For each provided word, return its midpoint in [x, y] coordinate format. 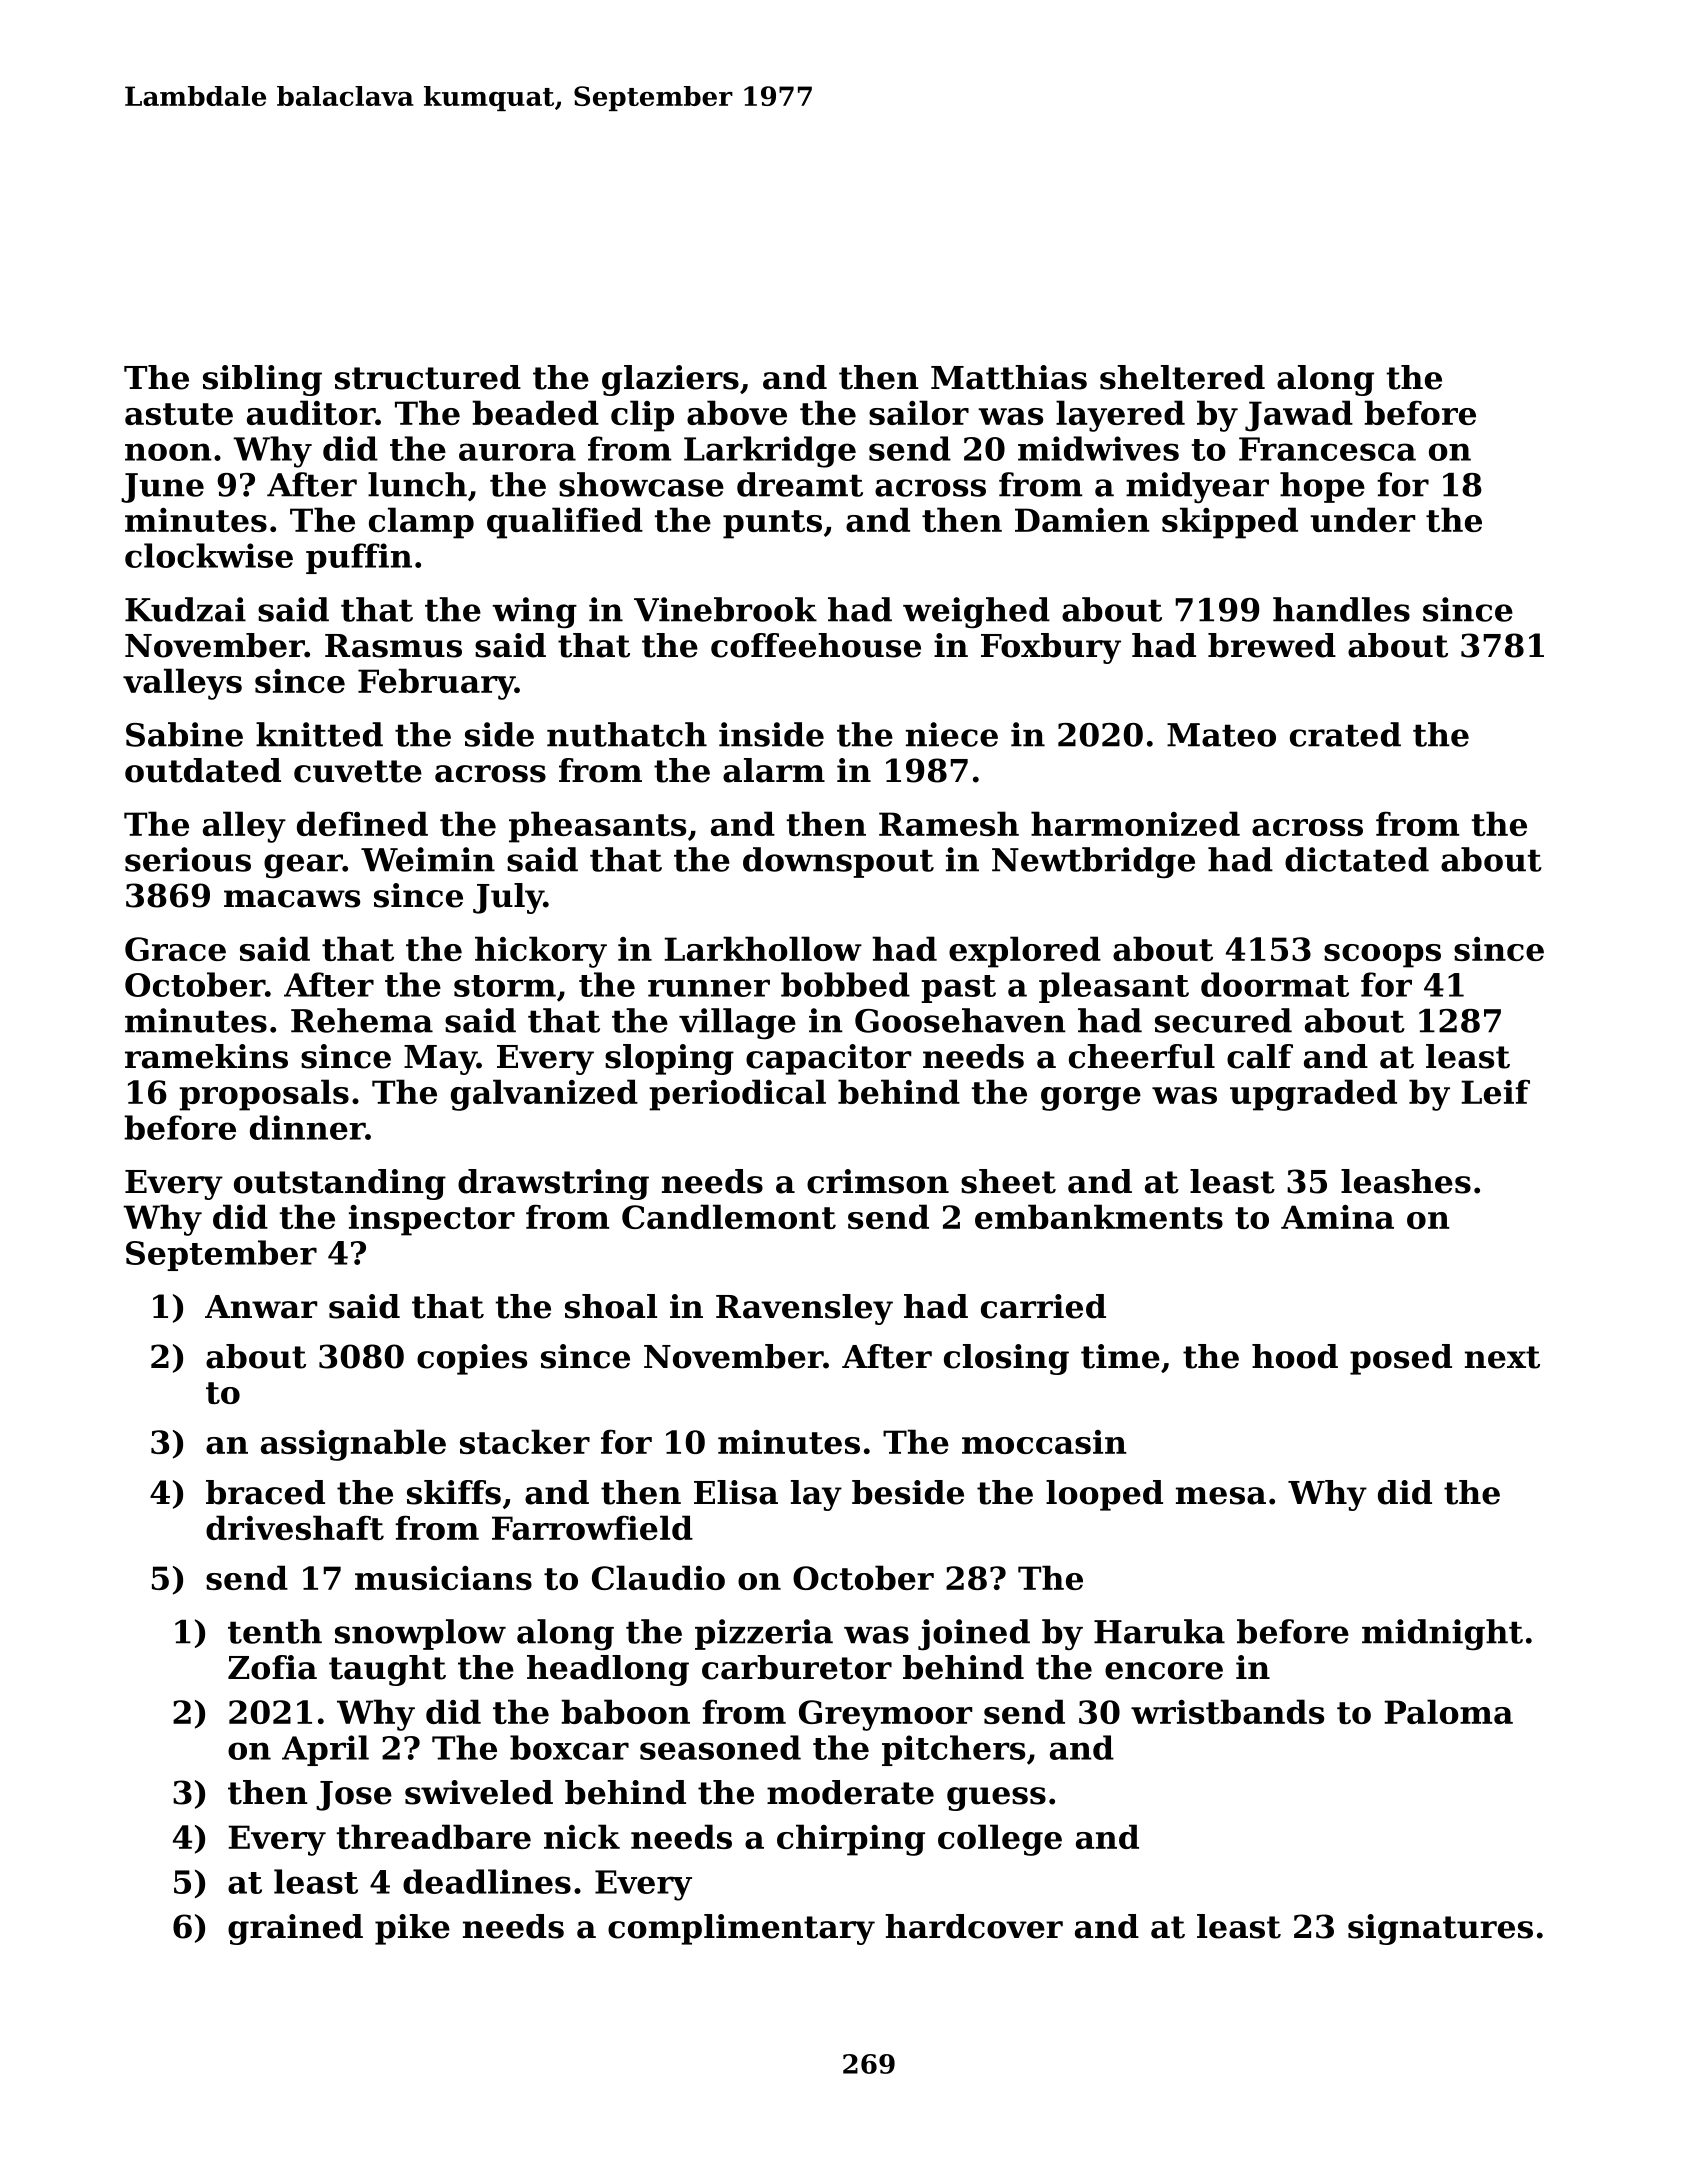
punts [772, 524]
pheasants [597, 827]
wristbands [1227, 1711]
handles [1341, 609]
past [958, 989]
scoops [1382, 956]
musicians [443, 1578]
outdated [203, 770]
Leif [1495, 1091]
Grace [175, 949]
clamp [421, 523]
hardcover [974, 1926]
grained [295, 1929]
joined [974, 1635]
